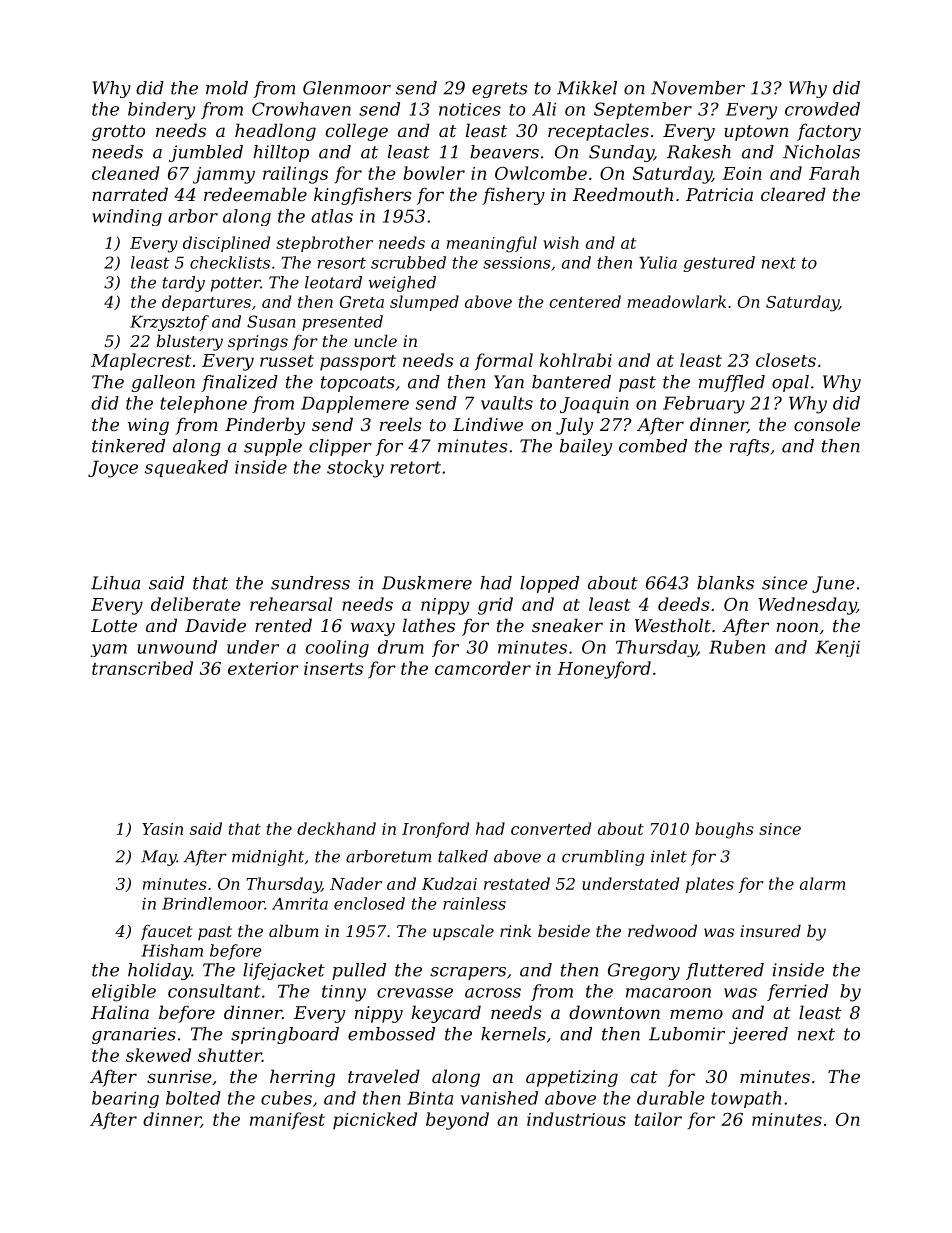 The image size is (952, 1233). What do you see at coordinates (347, 88) in the page?
I see `Glenmoor` at bounding box center [347, 88].
